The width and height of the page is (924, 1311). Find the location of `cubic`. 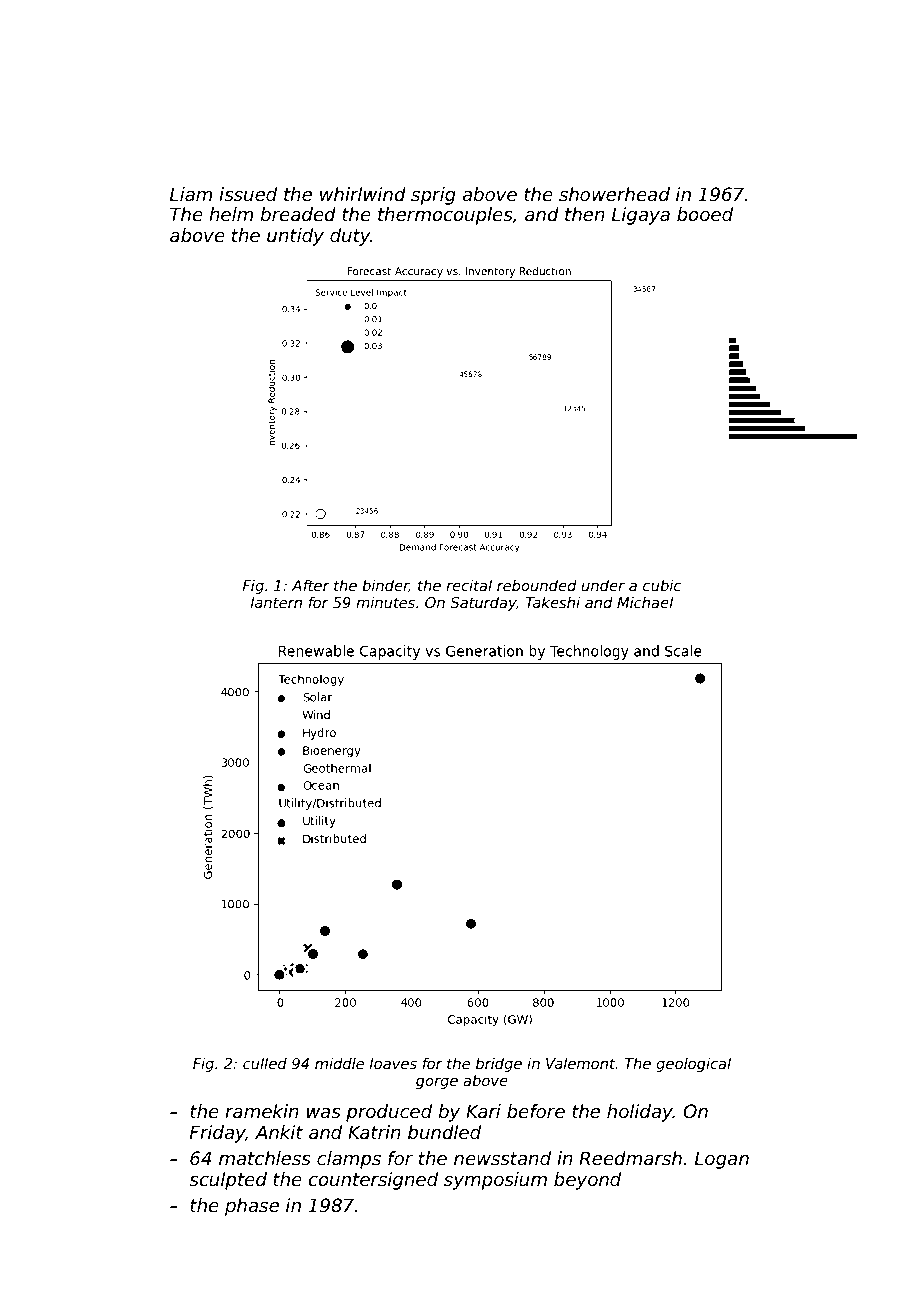

cubic is located at coordinates (662, 585).
